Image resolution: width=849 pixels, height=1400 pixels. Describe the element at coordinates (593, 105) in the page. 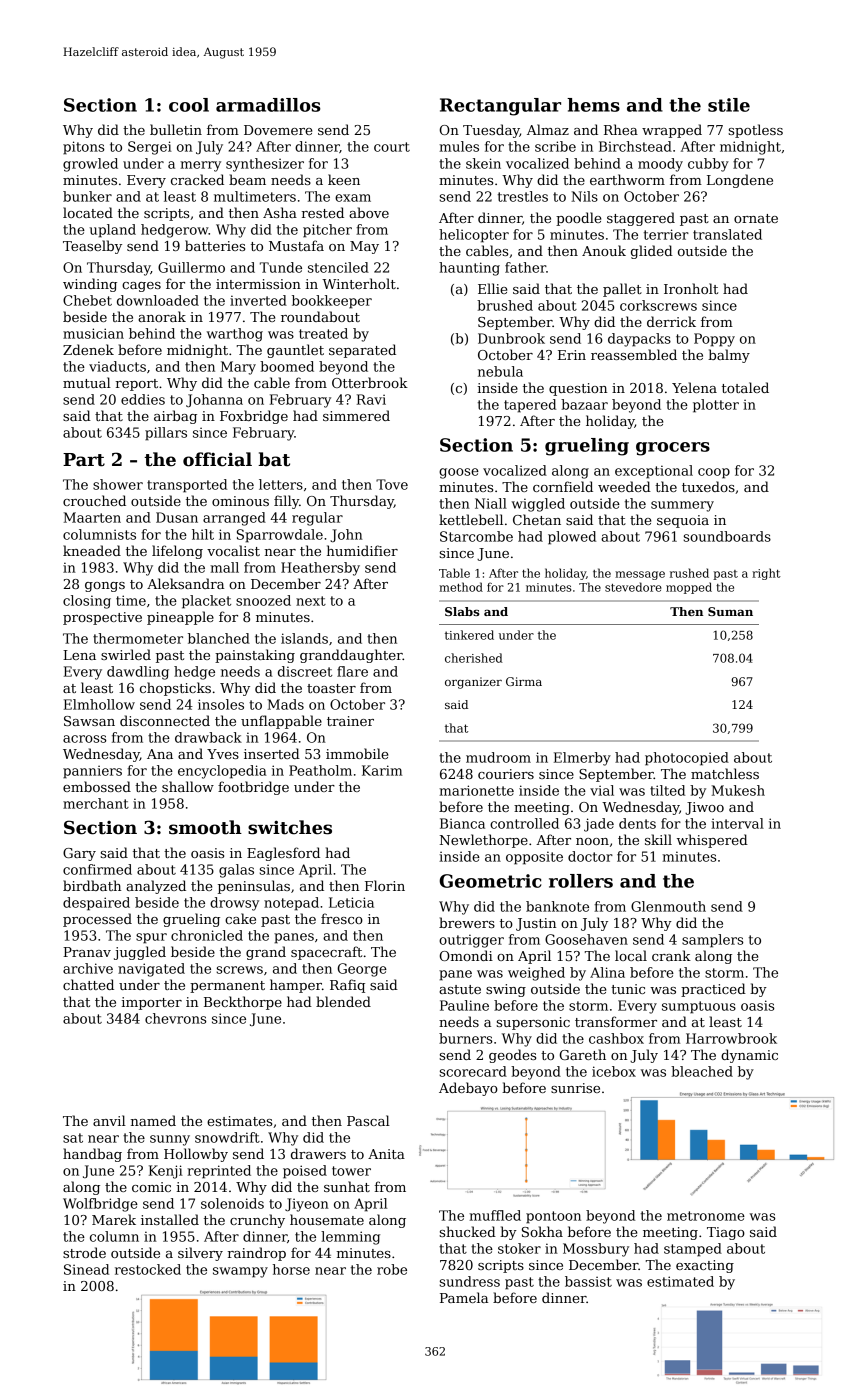

I see `hems` at that location.
